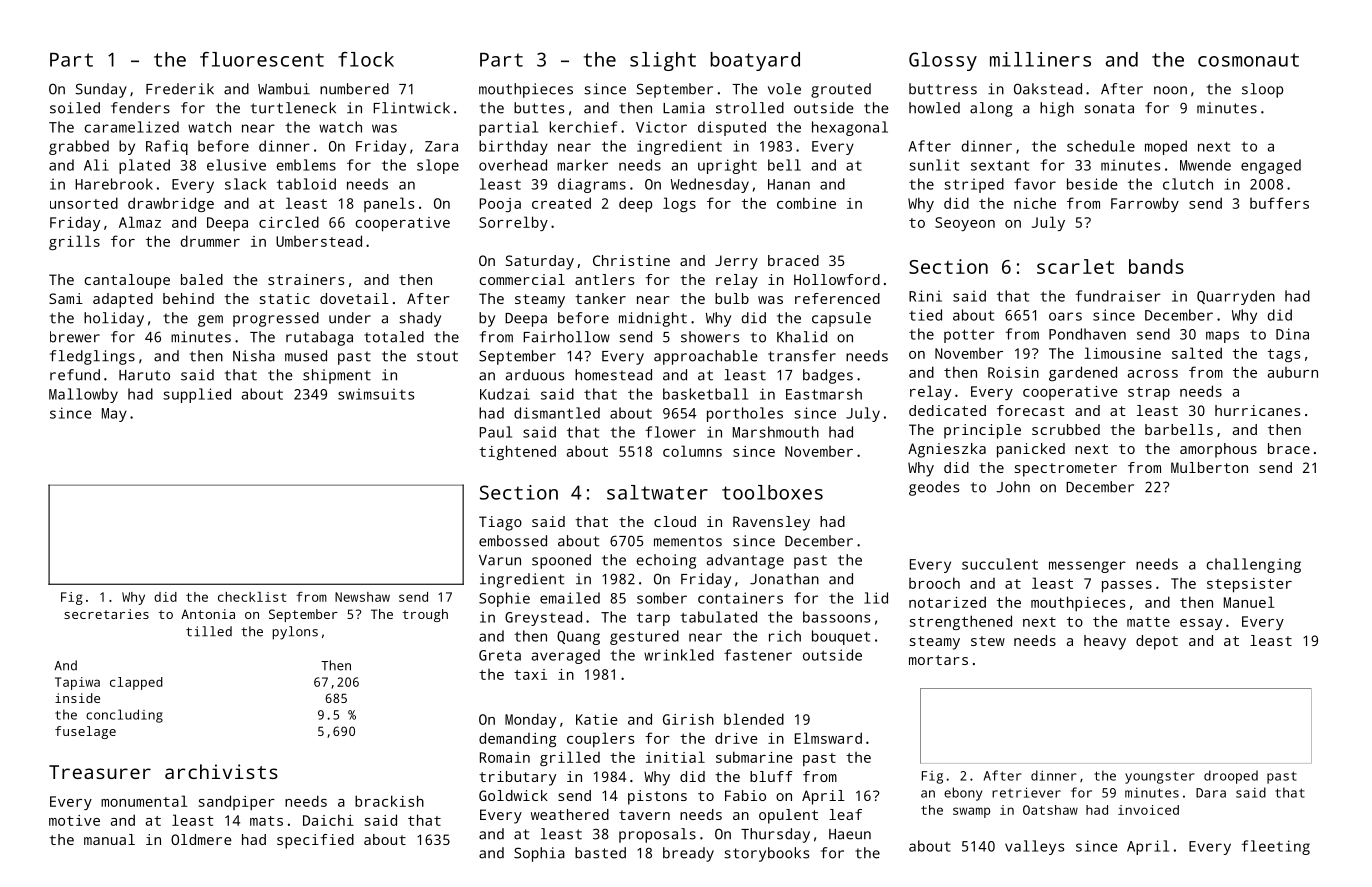  Describe the element at coordinates (1026, 792) in the page. I see `retriever` at that location.
